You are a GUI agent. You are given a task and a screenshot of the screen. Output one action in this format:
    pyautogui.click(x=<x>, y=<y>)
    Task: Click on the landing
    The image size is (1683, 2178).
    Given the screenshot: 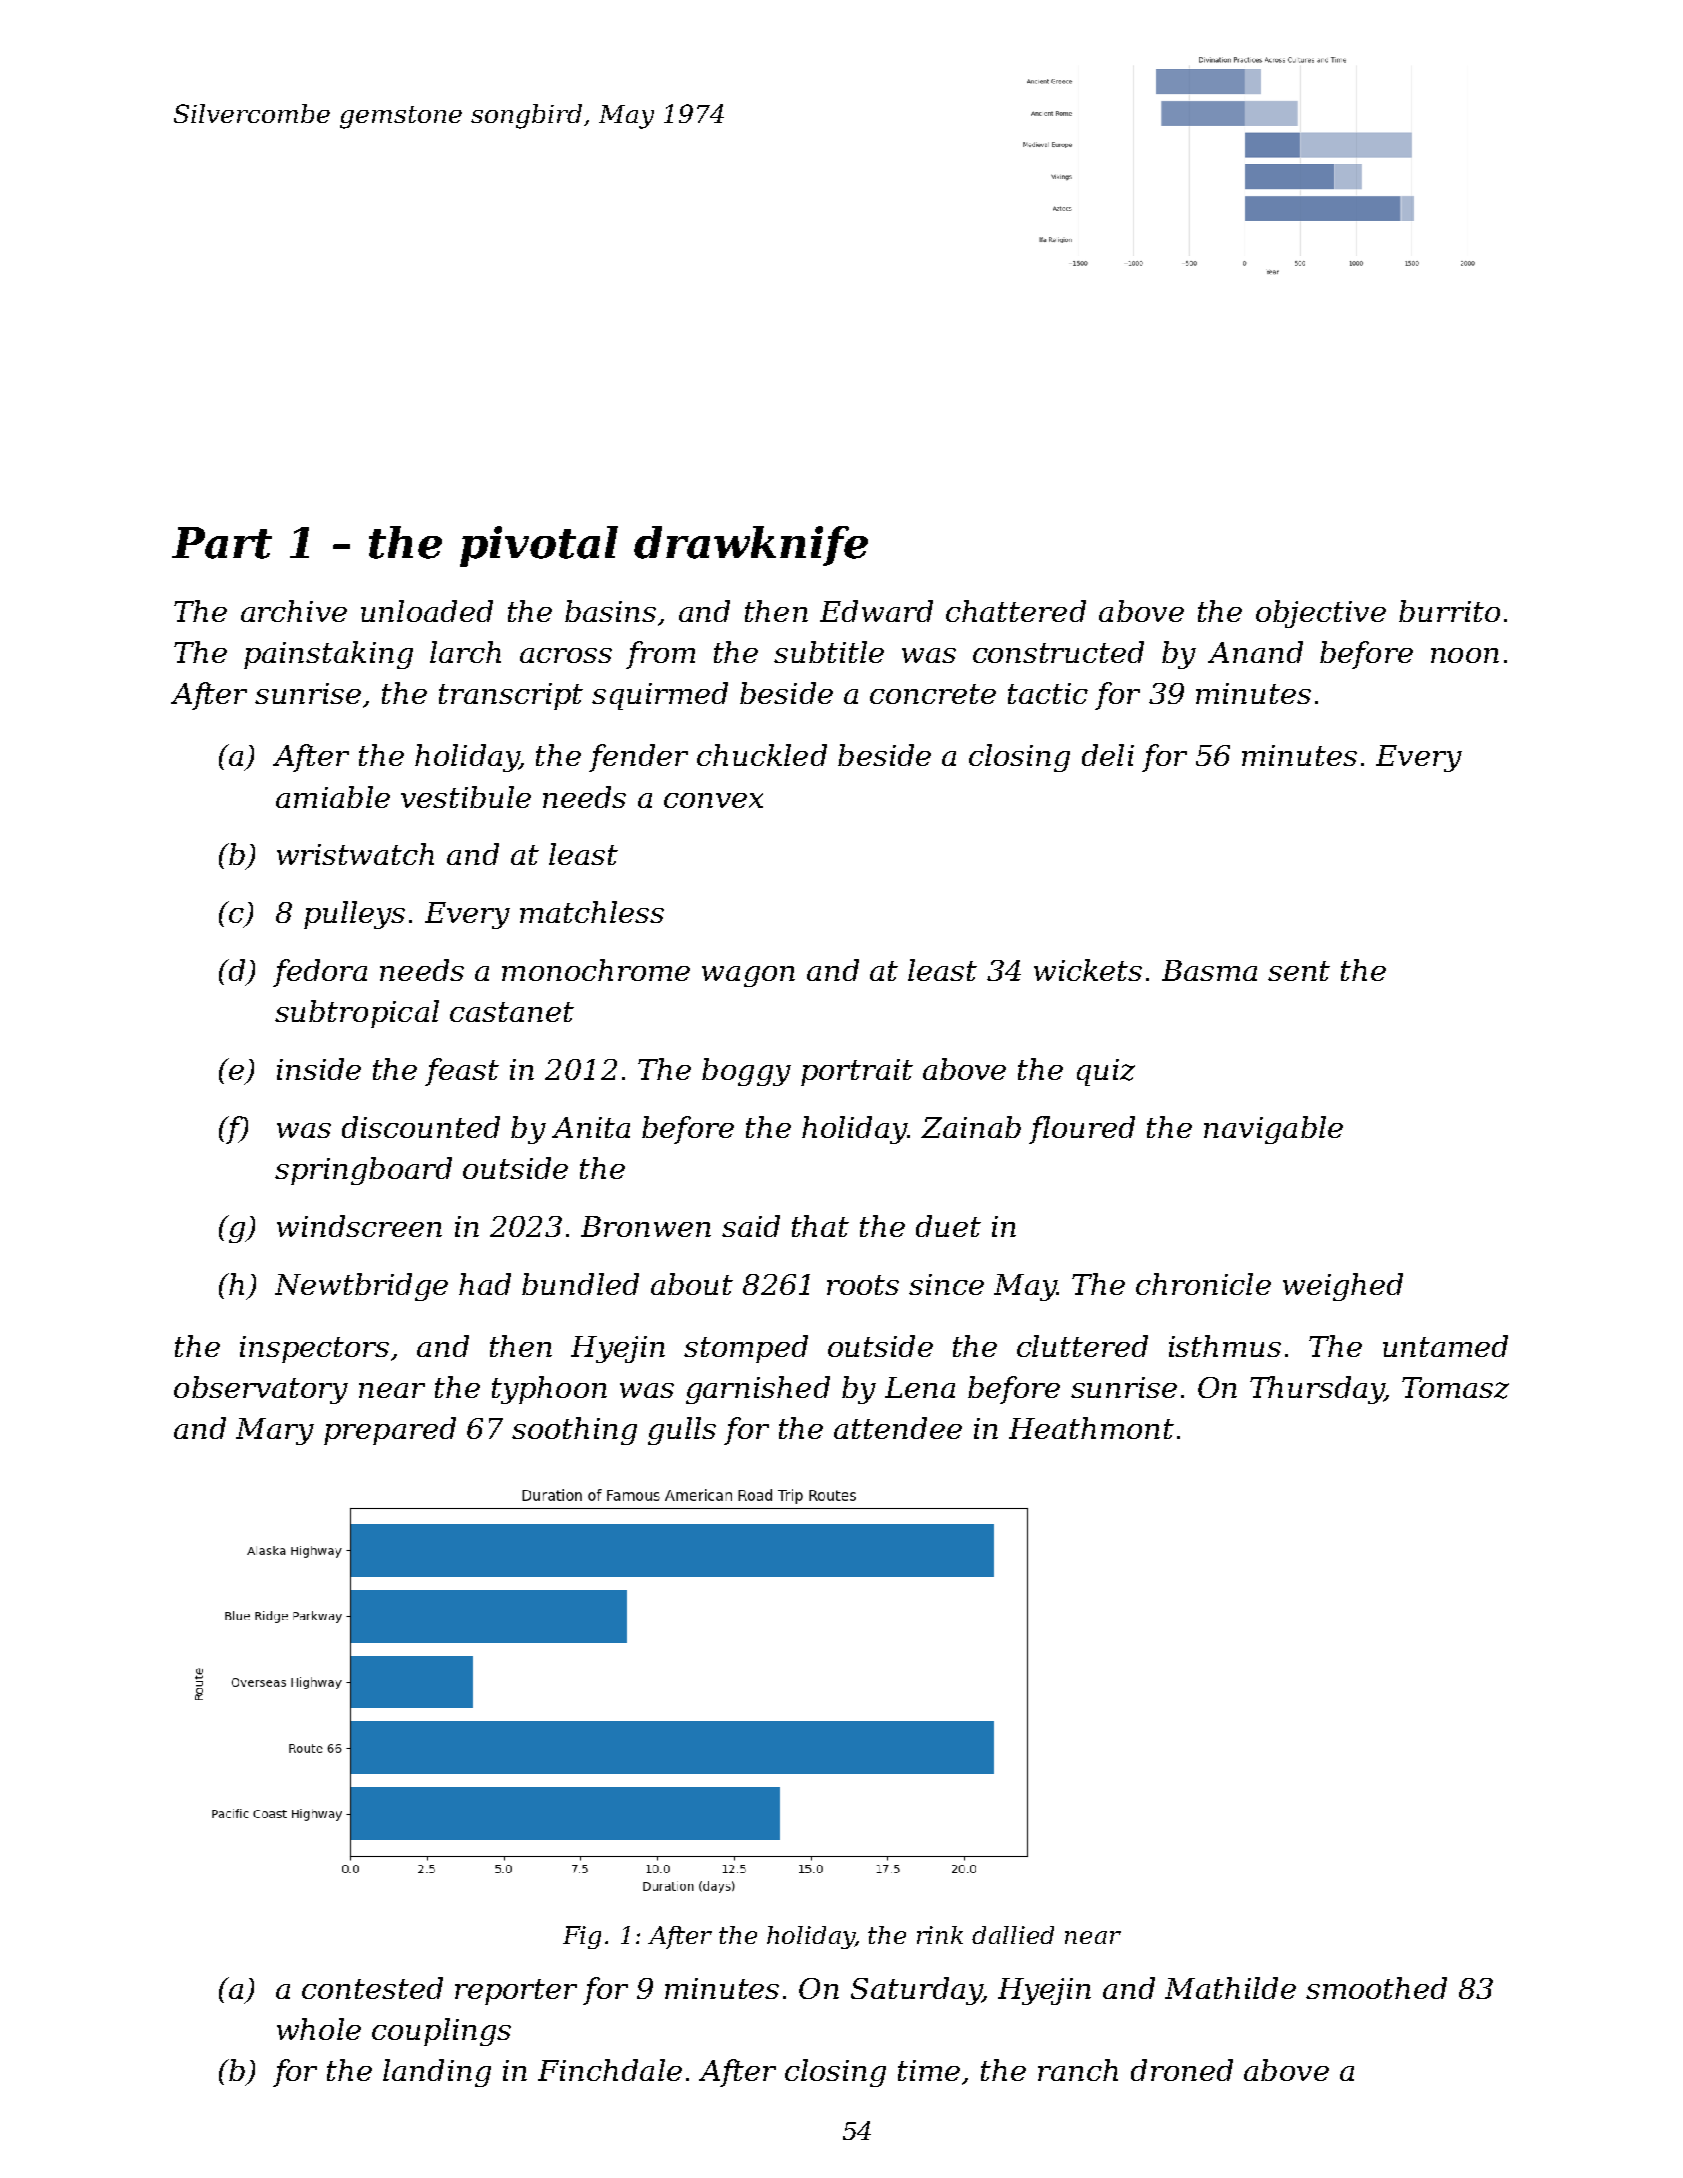 What is the action you would take?
    pyautogui.click(x=437, y=2073)
